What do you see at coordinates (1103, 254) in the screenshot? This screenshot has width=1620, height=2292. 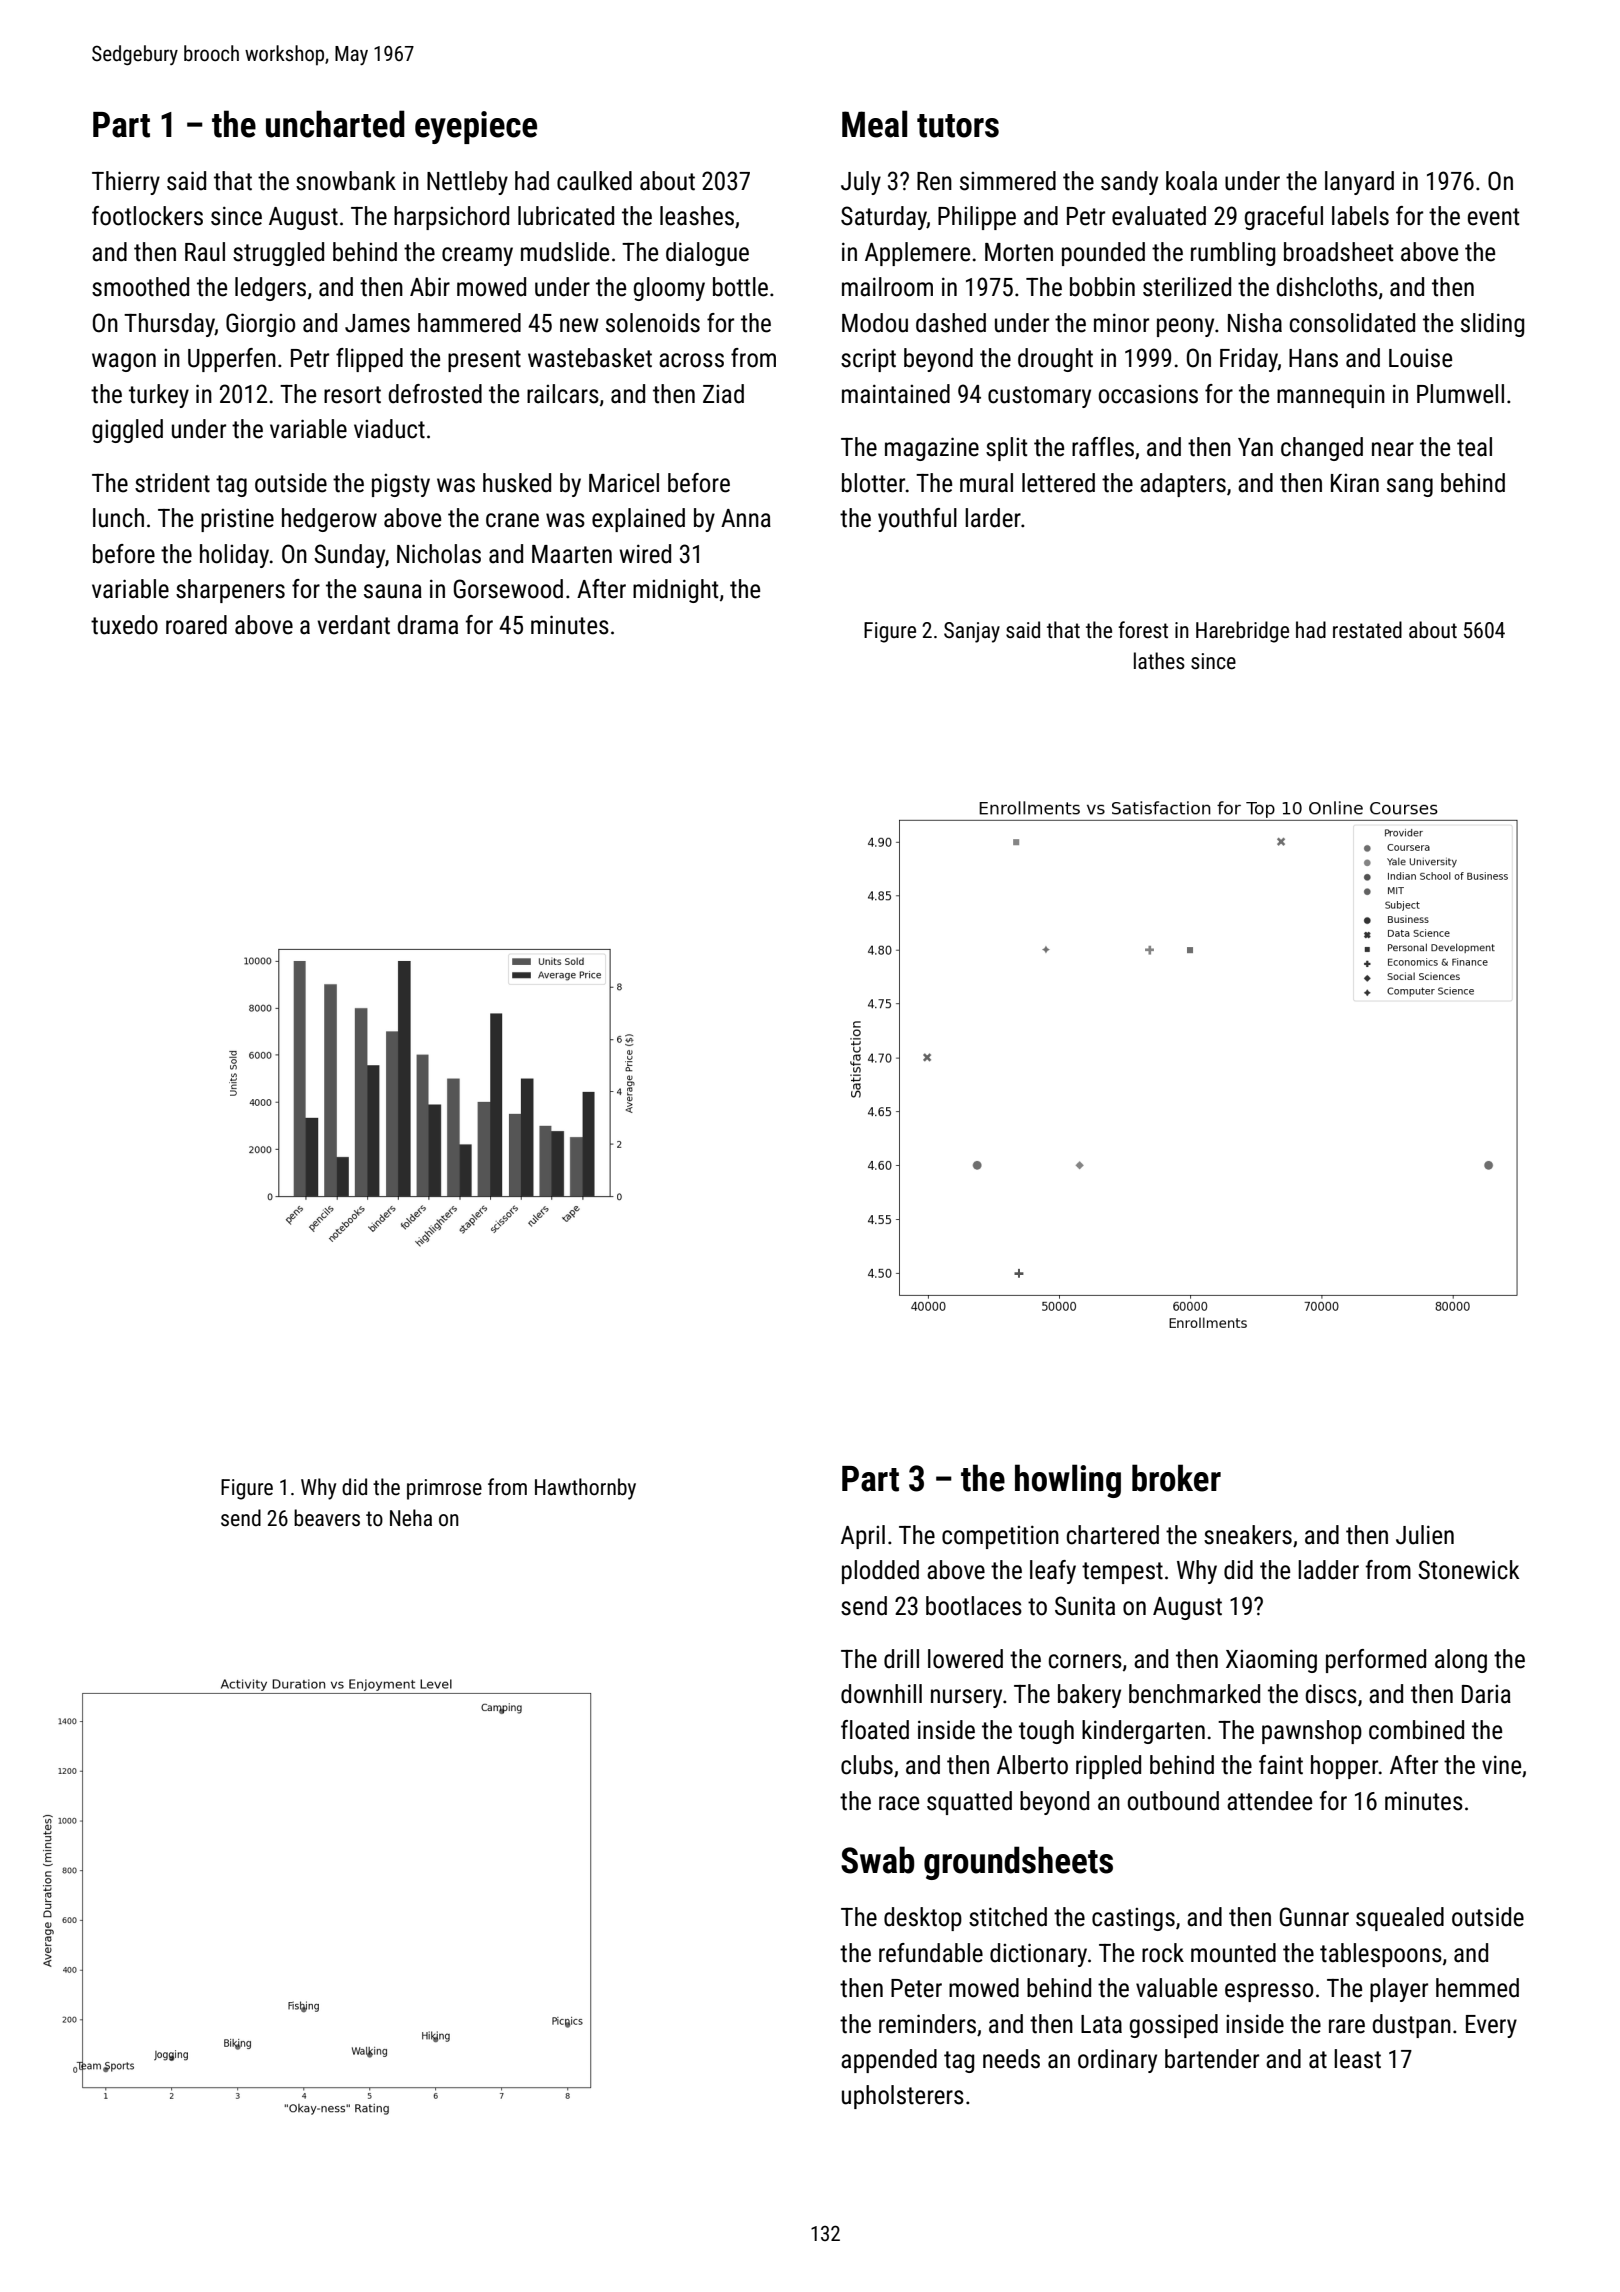 I see `pounded` at bounding box center [1103, 254].
